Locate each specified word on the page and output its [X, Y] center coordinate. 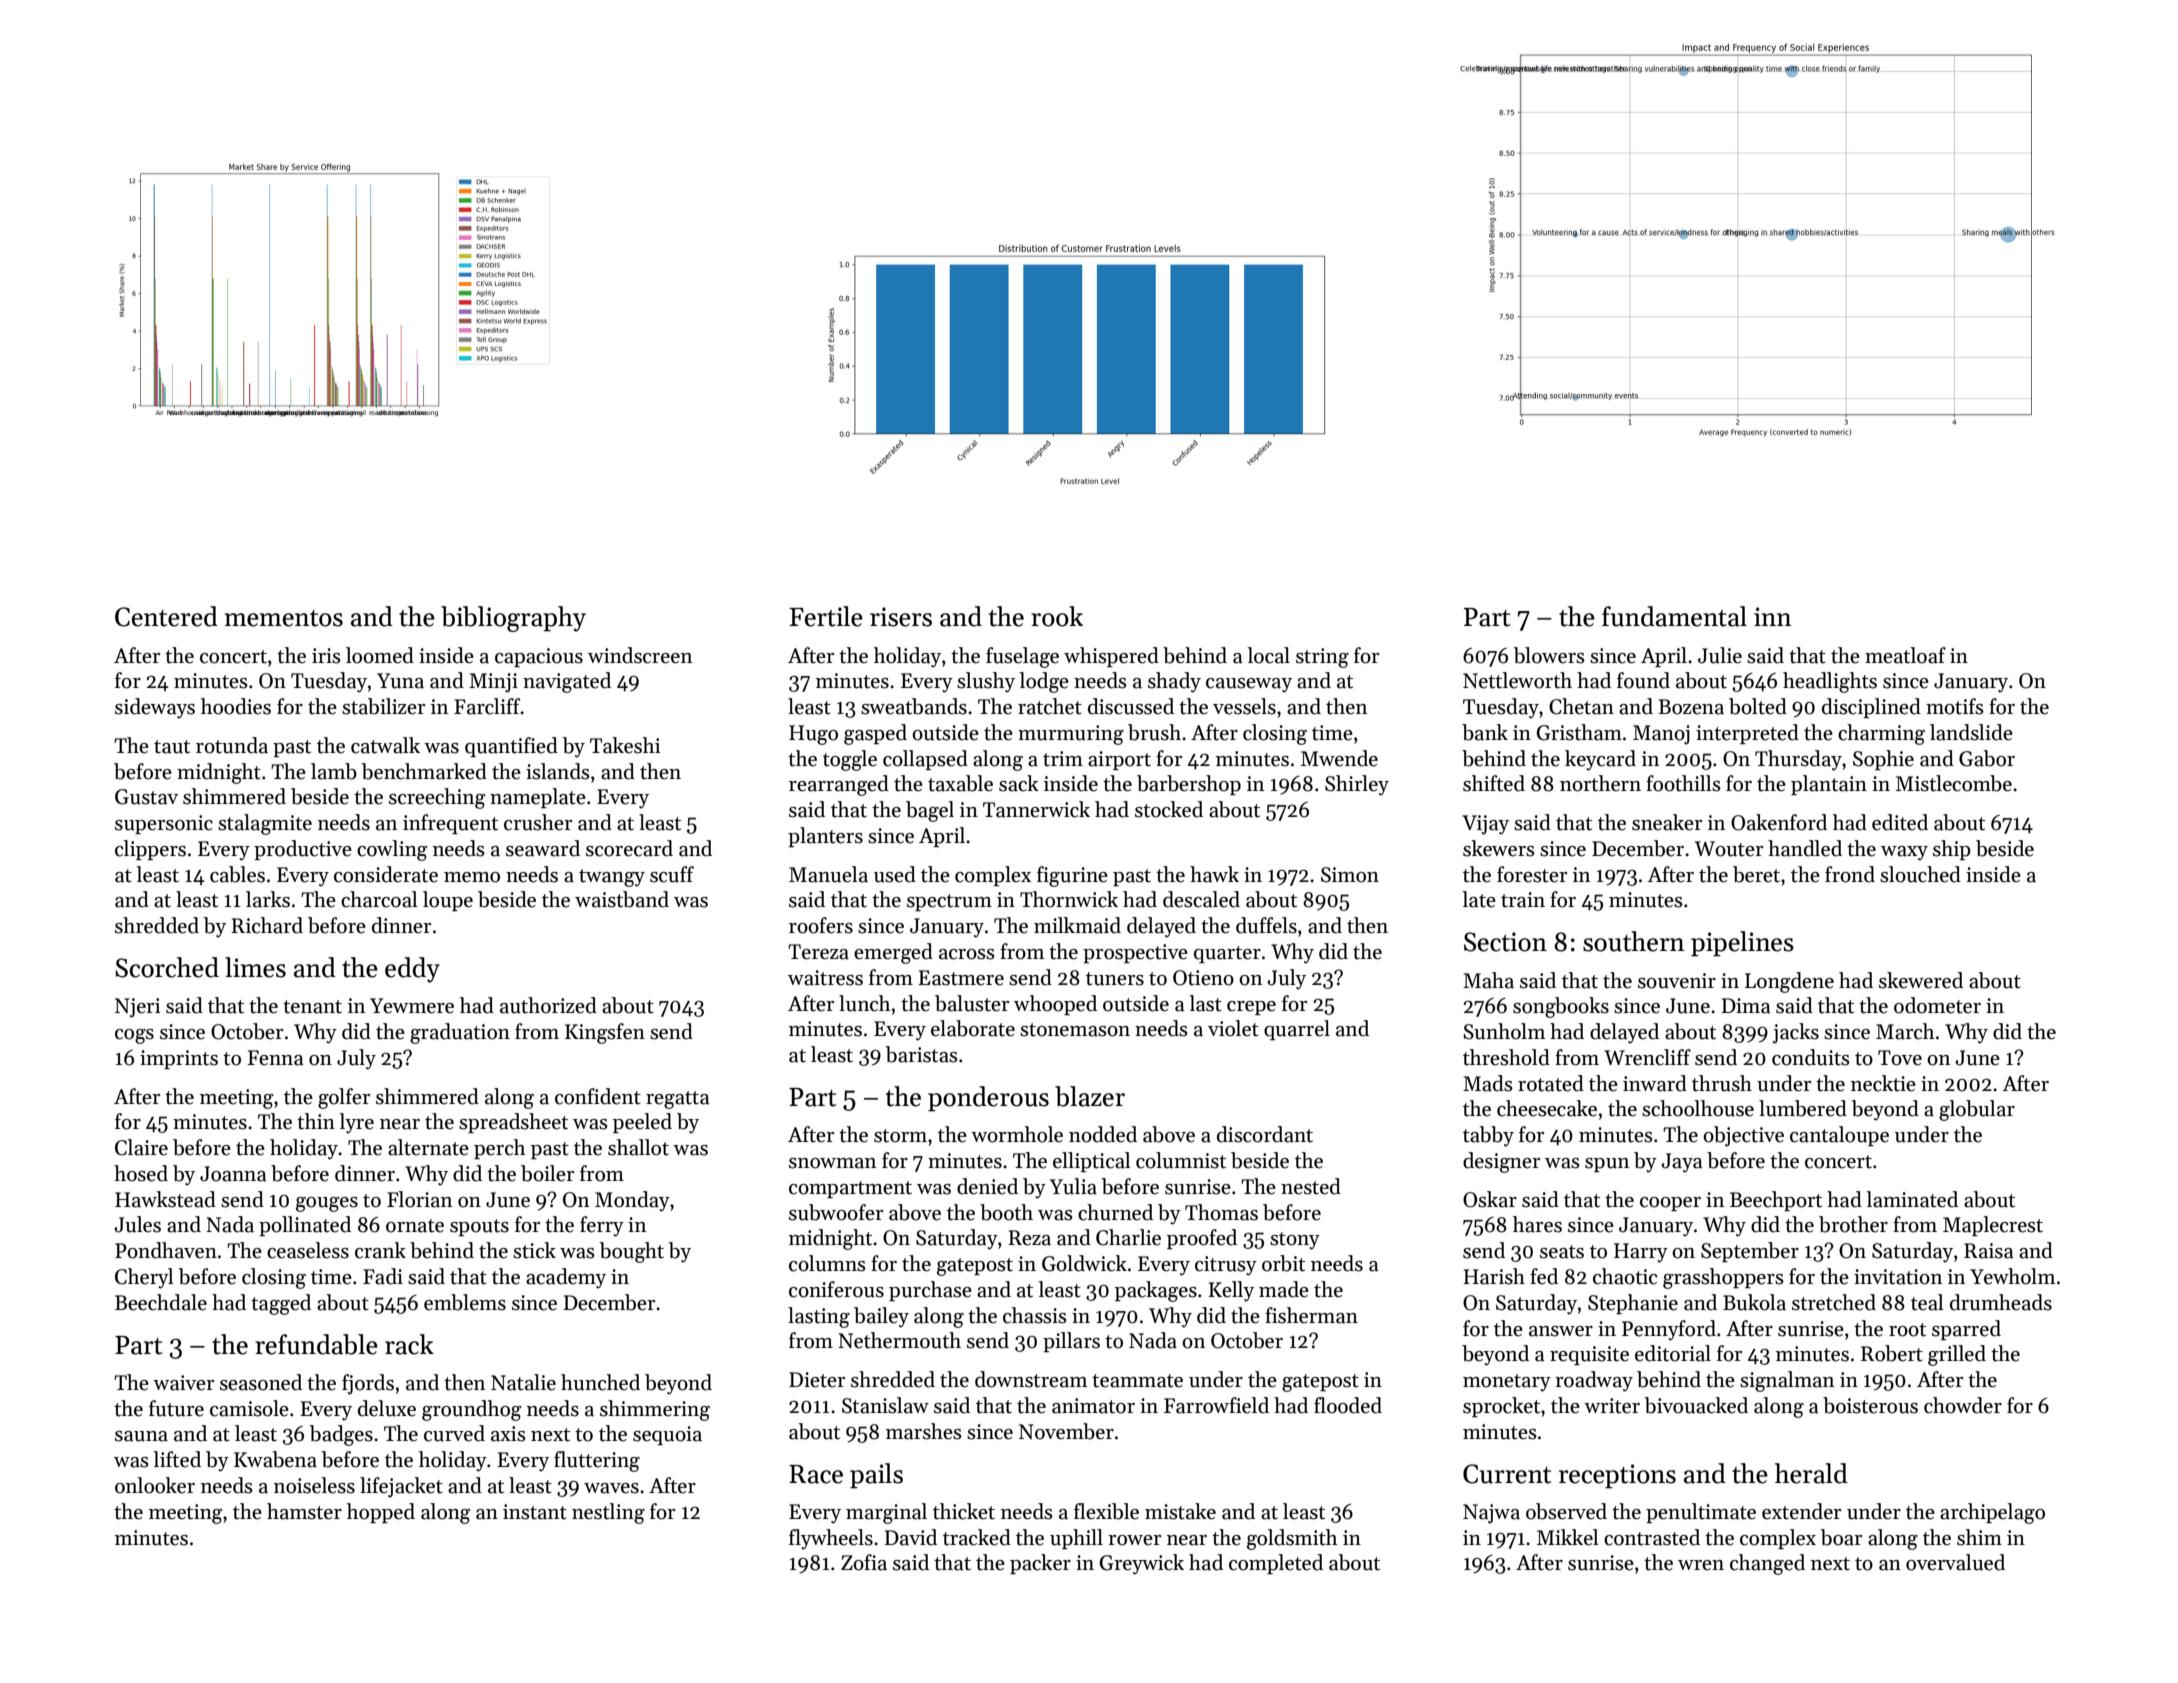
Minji [493, 683]
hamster [304, 1511]
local [1268, 655]
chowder [1963, 1405]
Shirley [1357, 785]
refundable [316, 1344]
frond [1850, 874]
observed [1566, 1511]
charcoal [379, 899]
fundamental [1674, 616]
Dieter [817, 1380]
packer [1040, 1564]
